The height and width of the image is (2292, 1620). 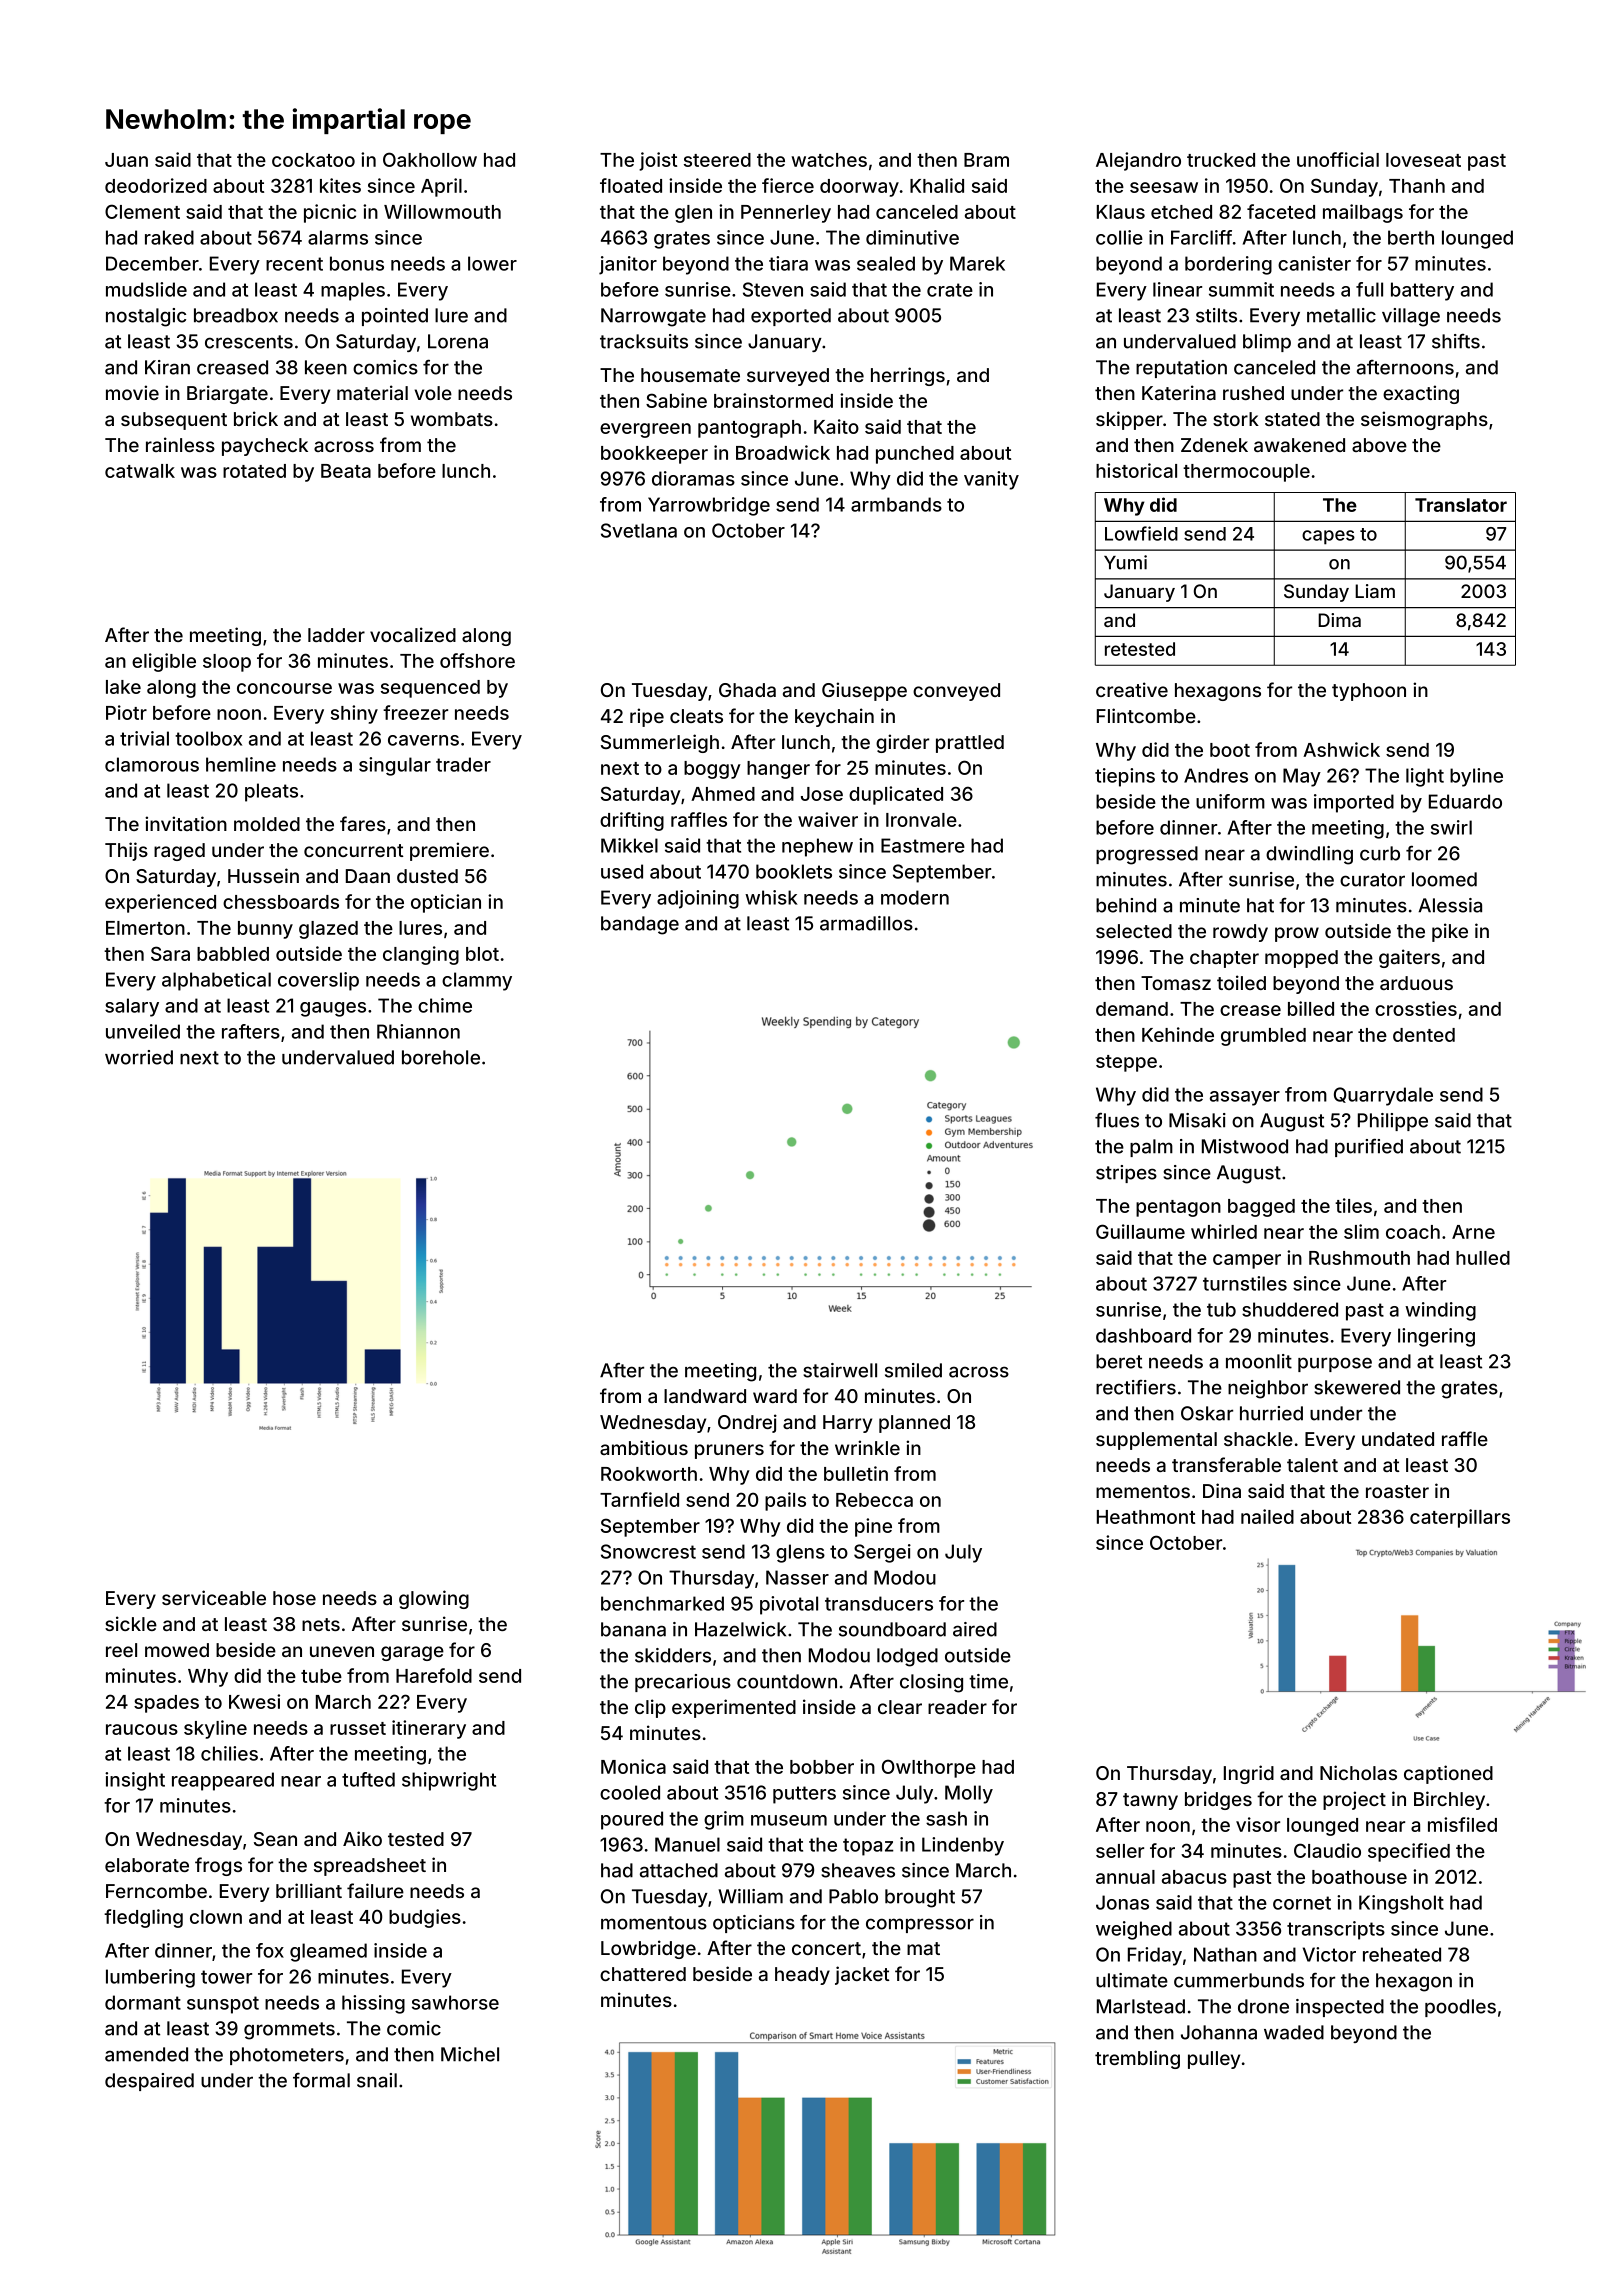 I want to click on premiere, so click(x=449, y=851).
